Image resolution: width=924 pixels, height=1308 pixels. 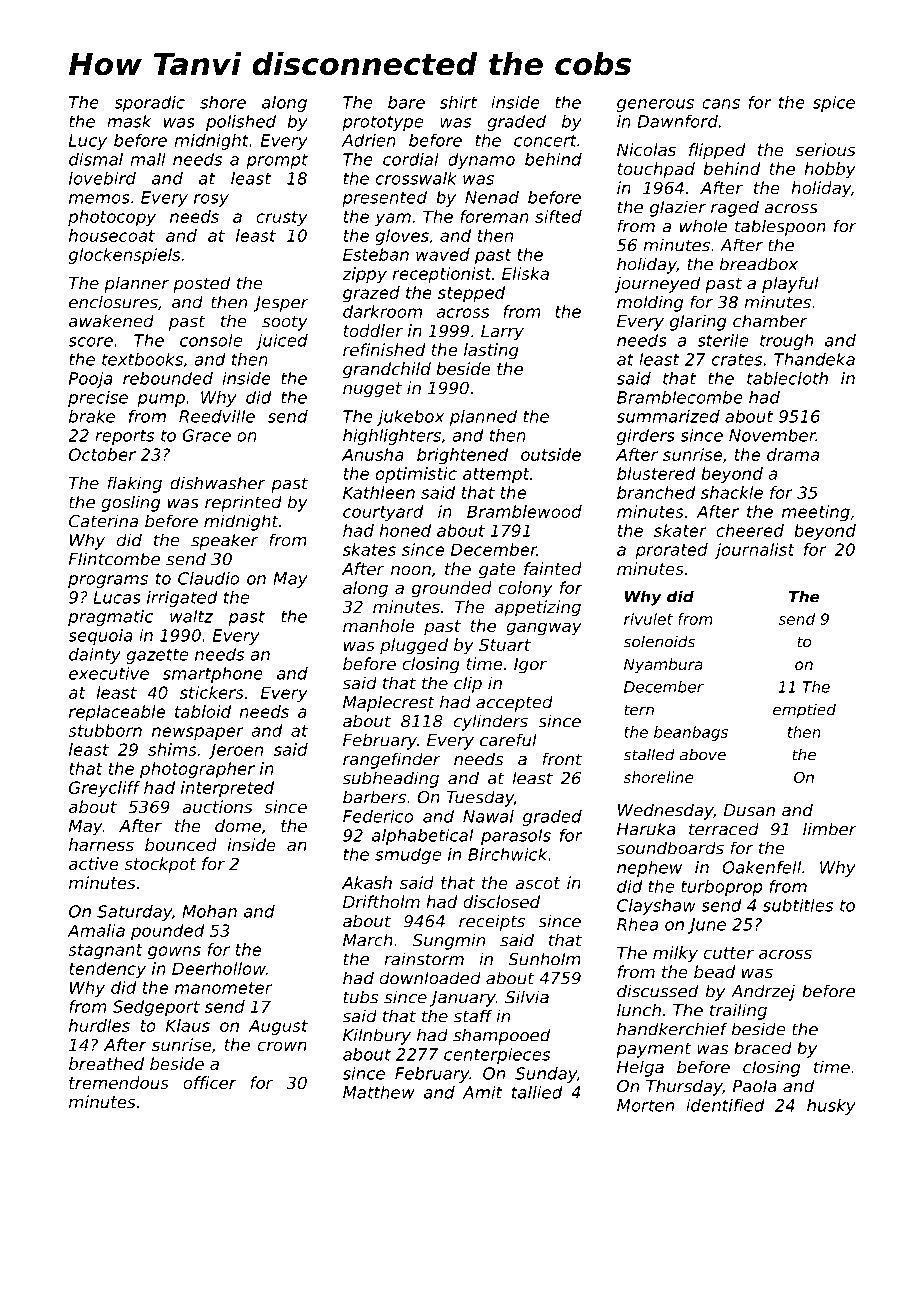 What do you see at coordinates (458, 102) in the screenshot?
I see `shirt` at bounding box center [458, 102].
